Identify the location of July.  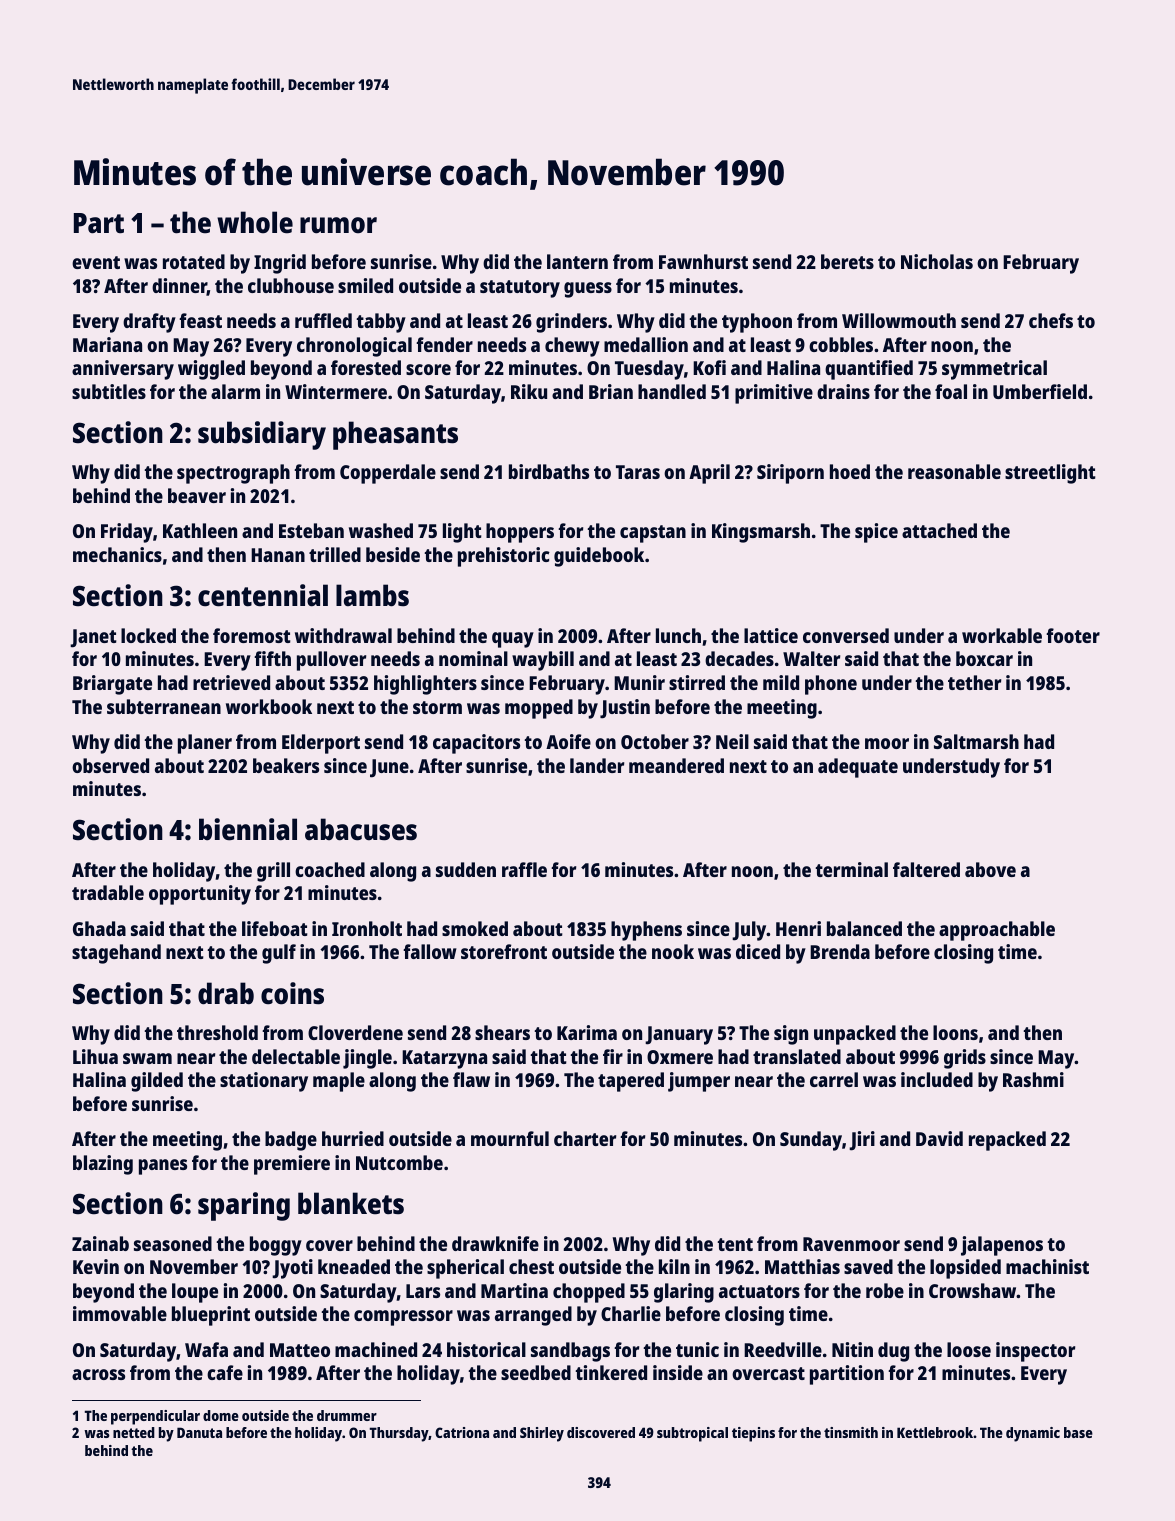
(749, 931).
